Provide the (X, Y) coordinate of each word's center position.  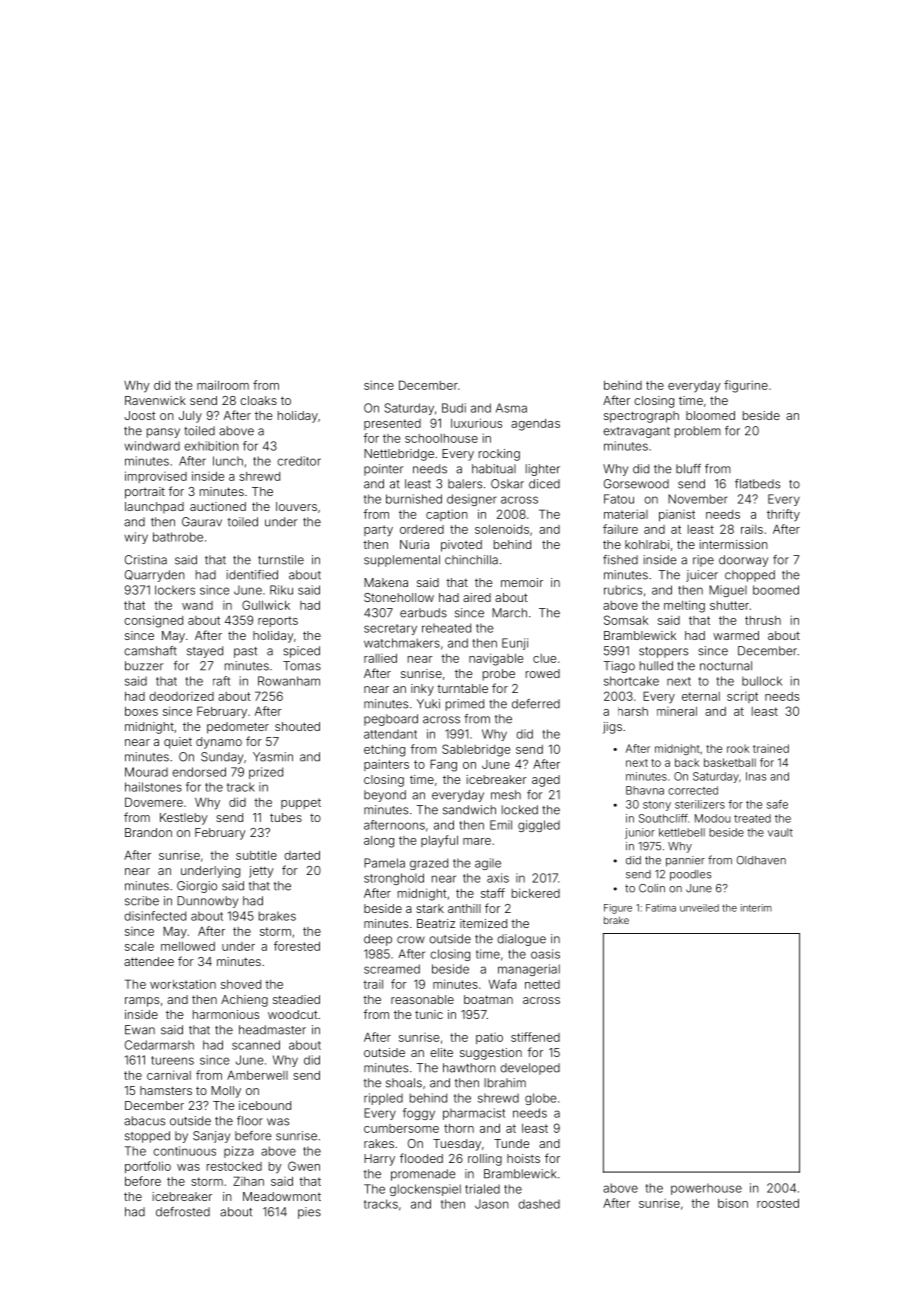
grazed (429, 864)
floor (250, 1121)
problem (698, 432)
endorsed (199, 772)
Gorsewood (636, 484)
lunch (228, 461)
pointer (384, 470)
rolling (485, 1160)
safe (777, 804)
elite (441, 1052)
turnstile (281, 560)
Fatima (661, 908)
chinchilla (471, 560)
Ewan (140, 1030)
